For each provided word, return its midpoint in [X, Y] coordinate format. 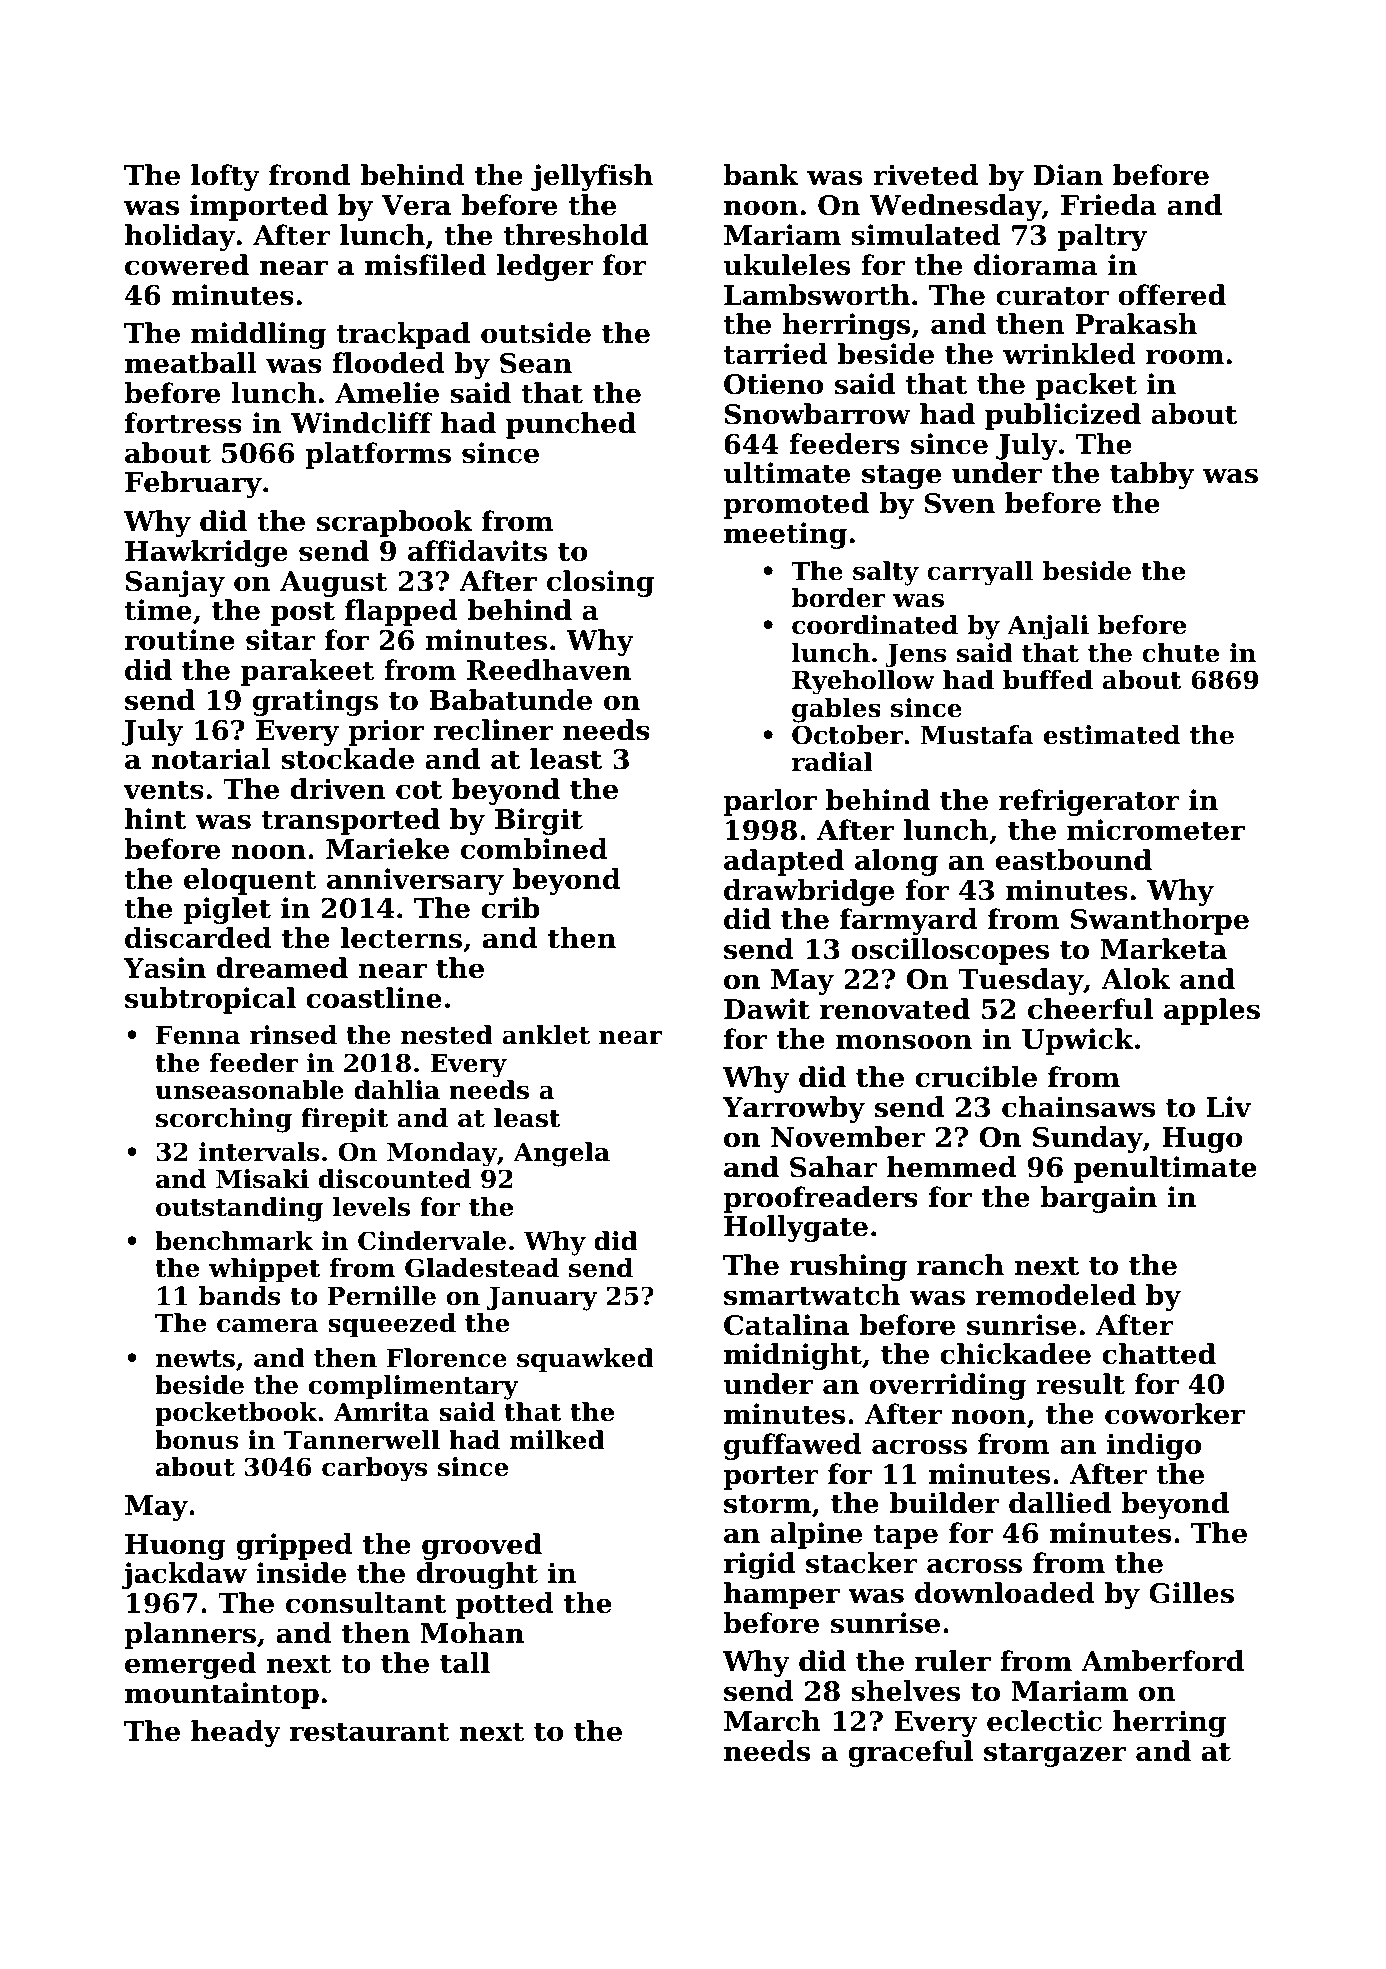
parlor [770, 802]
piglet [227, 910]
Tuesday [1020, 981]
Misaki [262, 1179]
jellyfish [592, 177]
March [772, 1721]
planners [190, 1635]
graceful [910, 1753]
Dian [1068, 175]
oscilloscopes [950, 951]
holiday [180, 237]
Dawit [767, 1009]
